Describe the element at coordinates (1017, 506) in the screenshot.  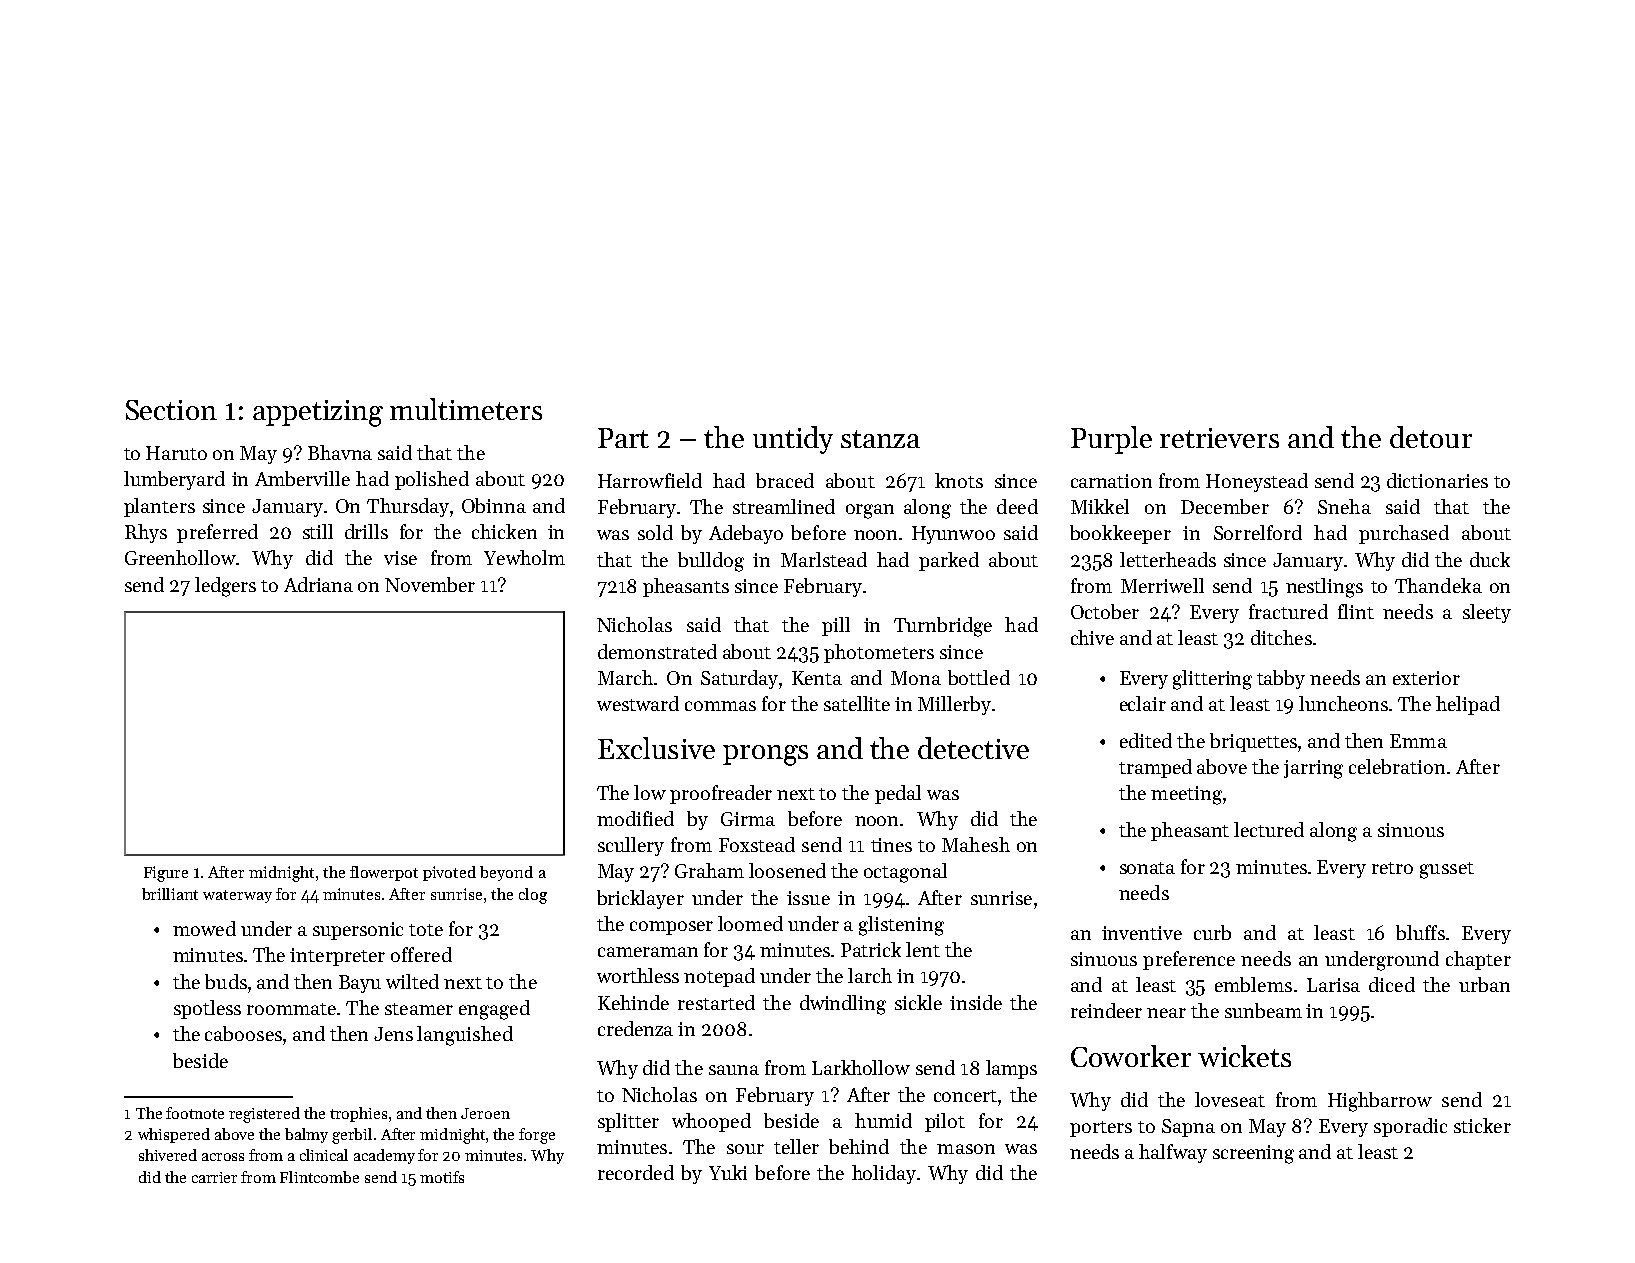
I see `deed` at that location.
